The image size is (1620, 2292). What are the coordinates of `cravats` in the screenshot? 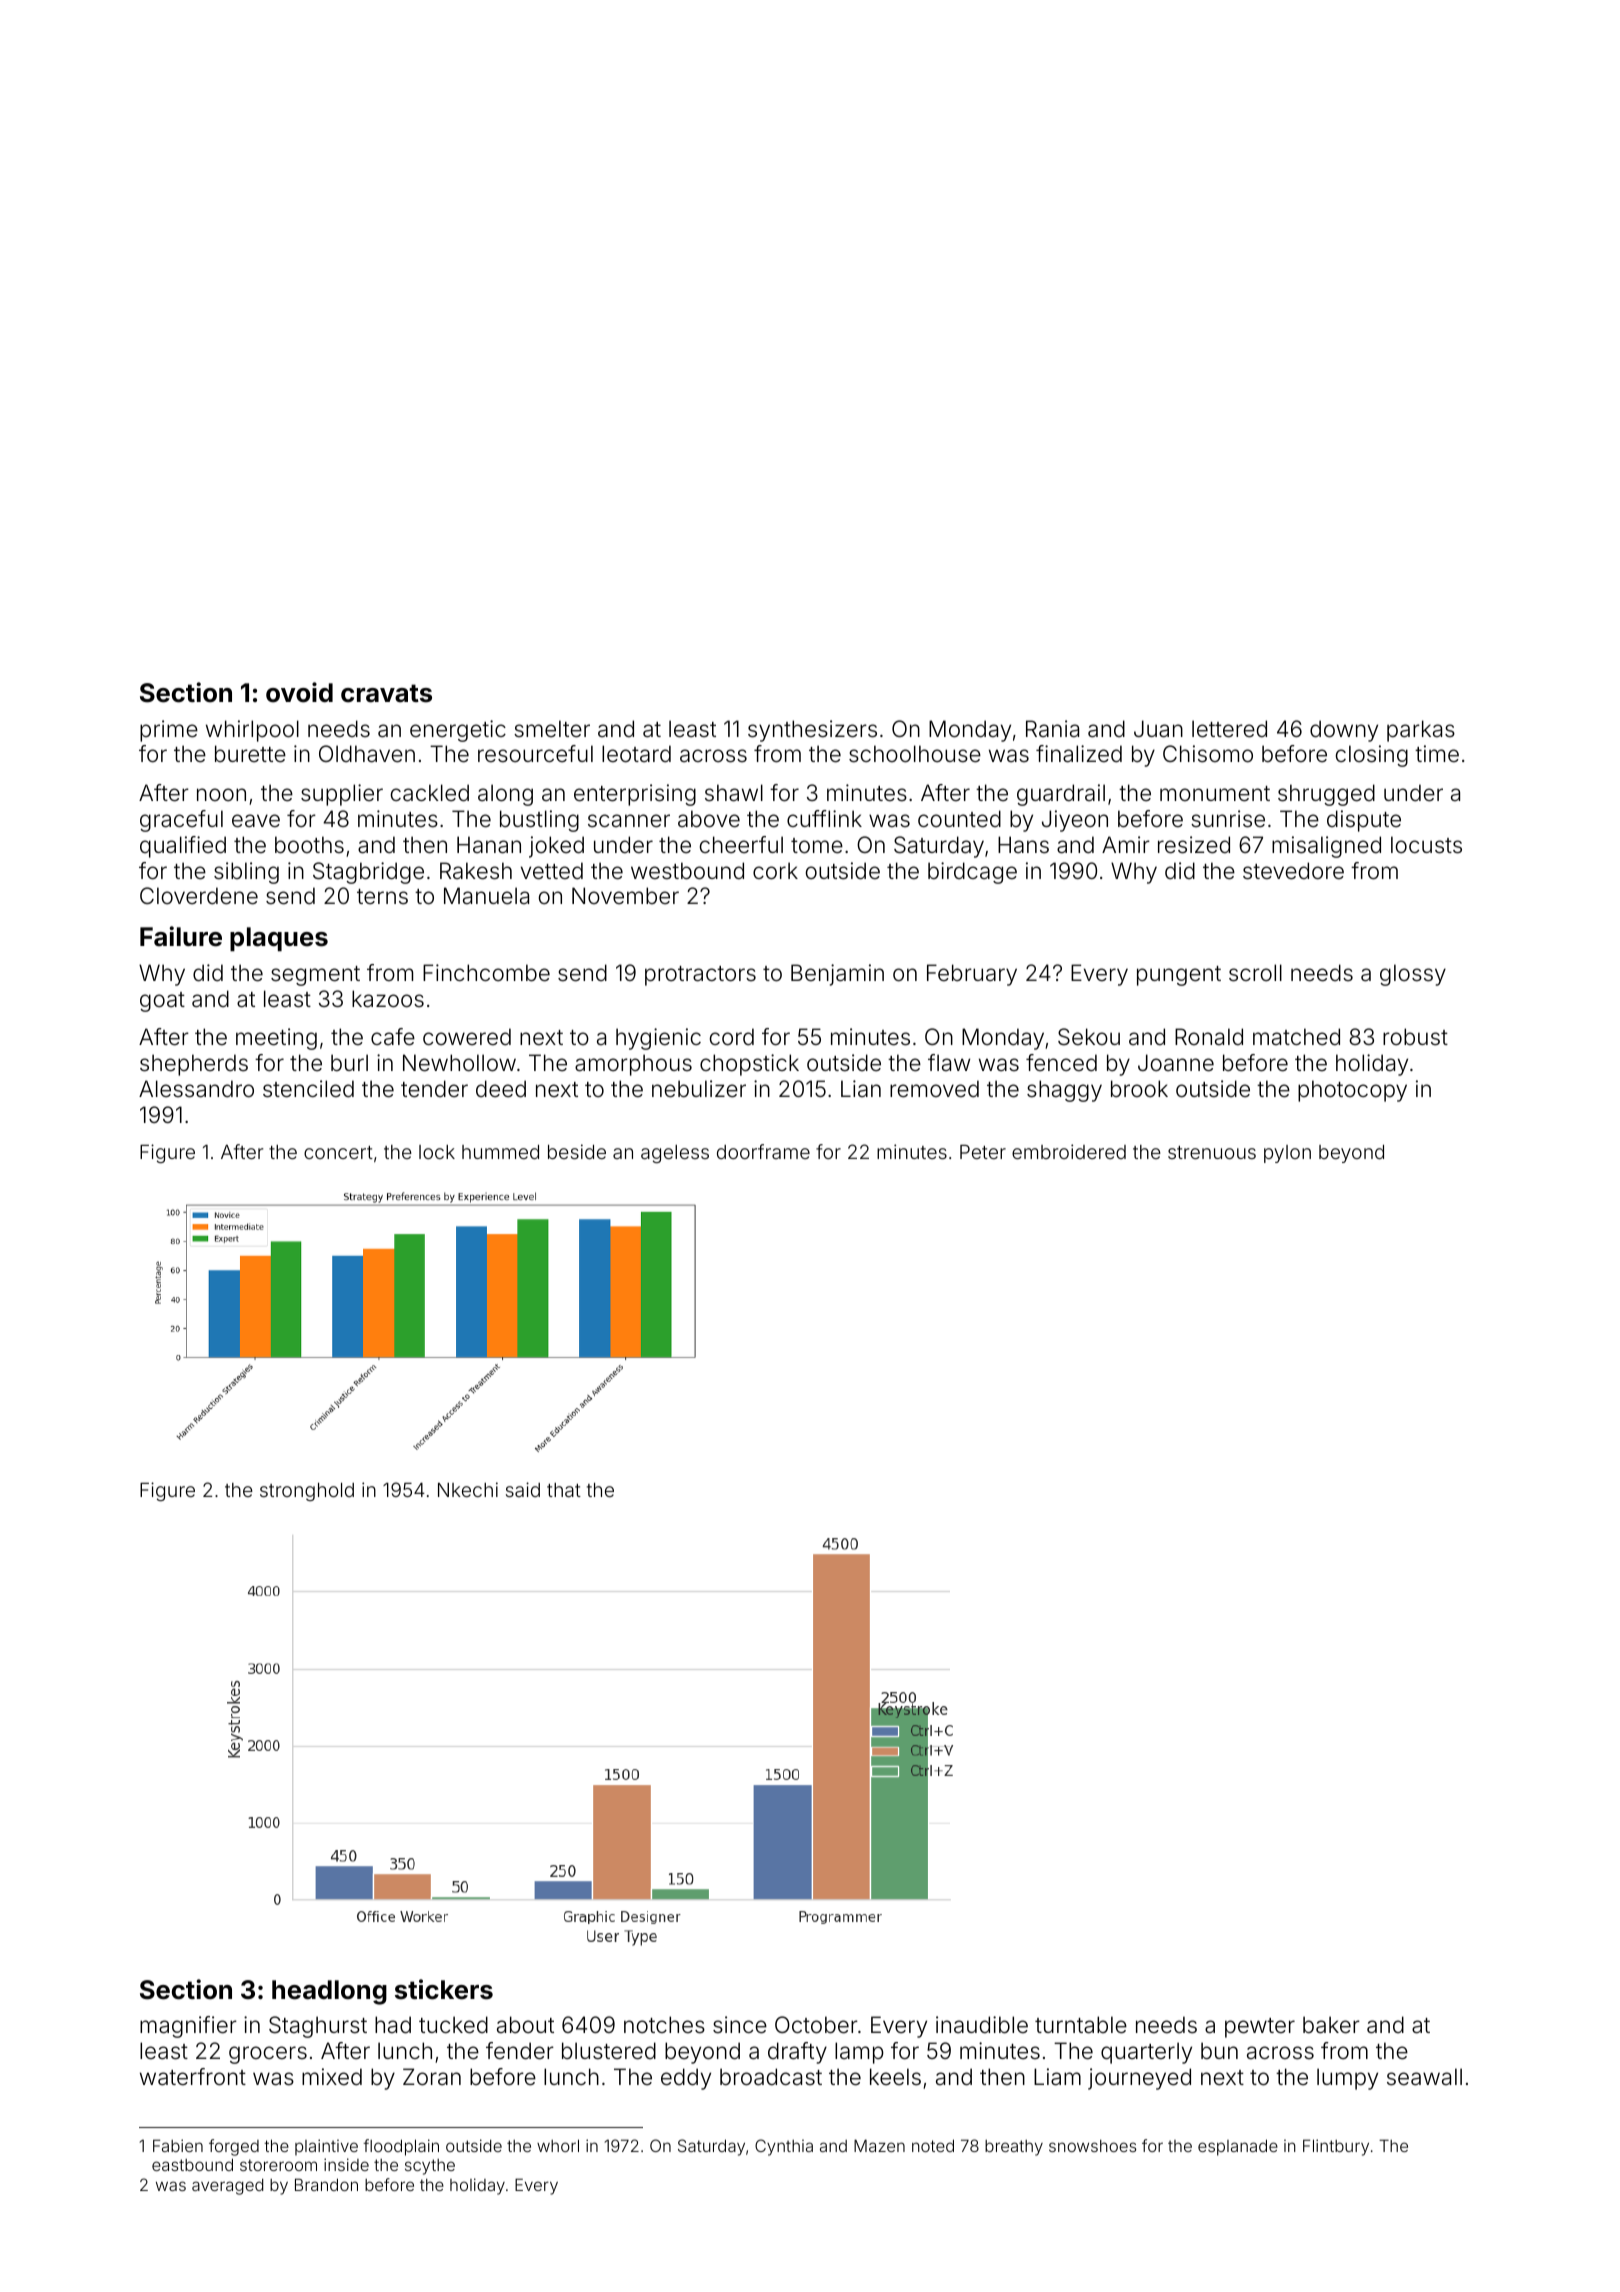 It's located at (386, 693).
